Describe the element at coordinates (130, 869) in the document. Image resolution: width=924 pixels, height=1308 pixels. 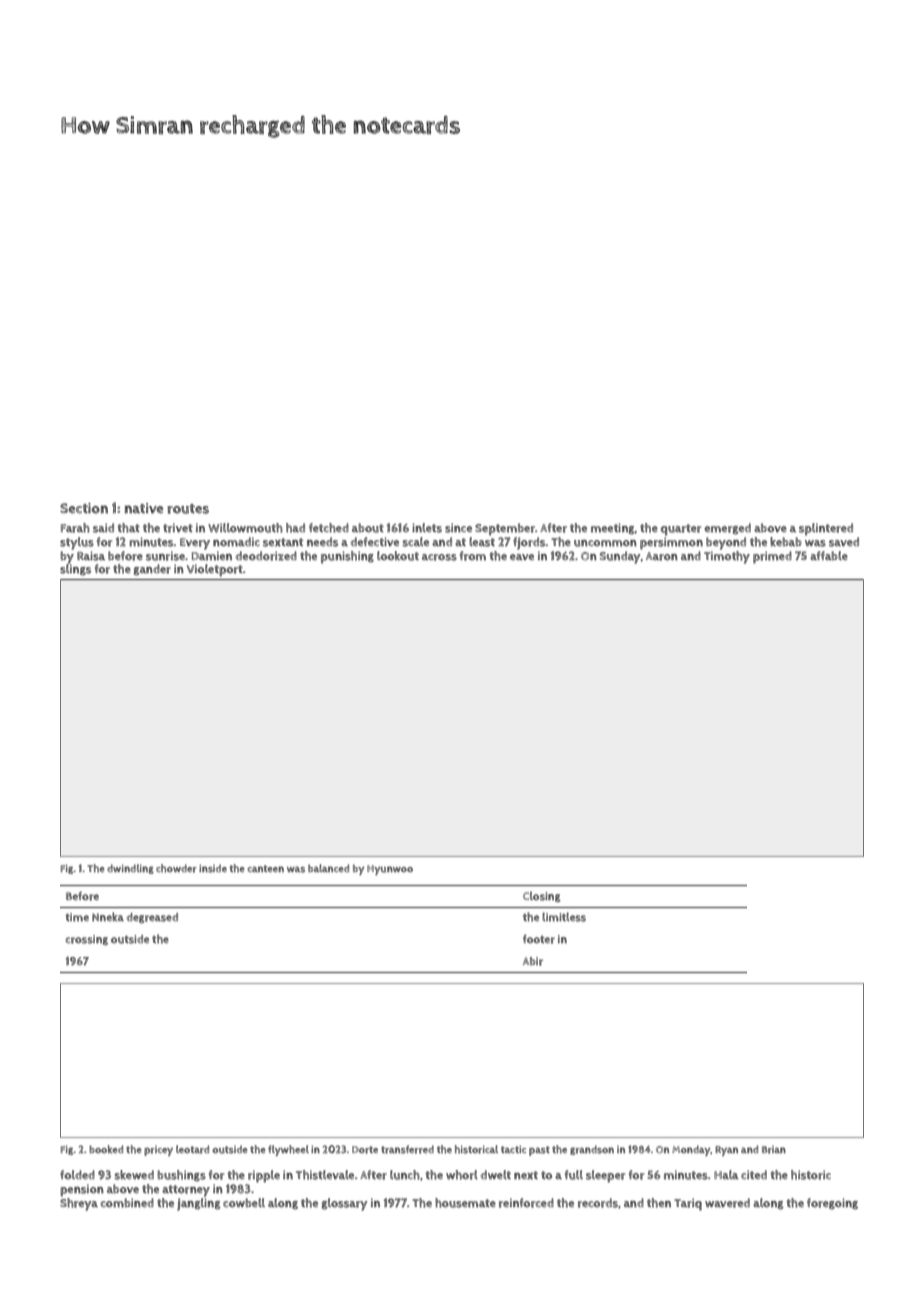
I see `dwindling` at that location.
